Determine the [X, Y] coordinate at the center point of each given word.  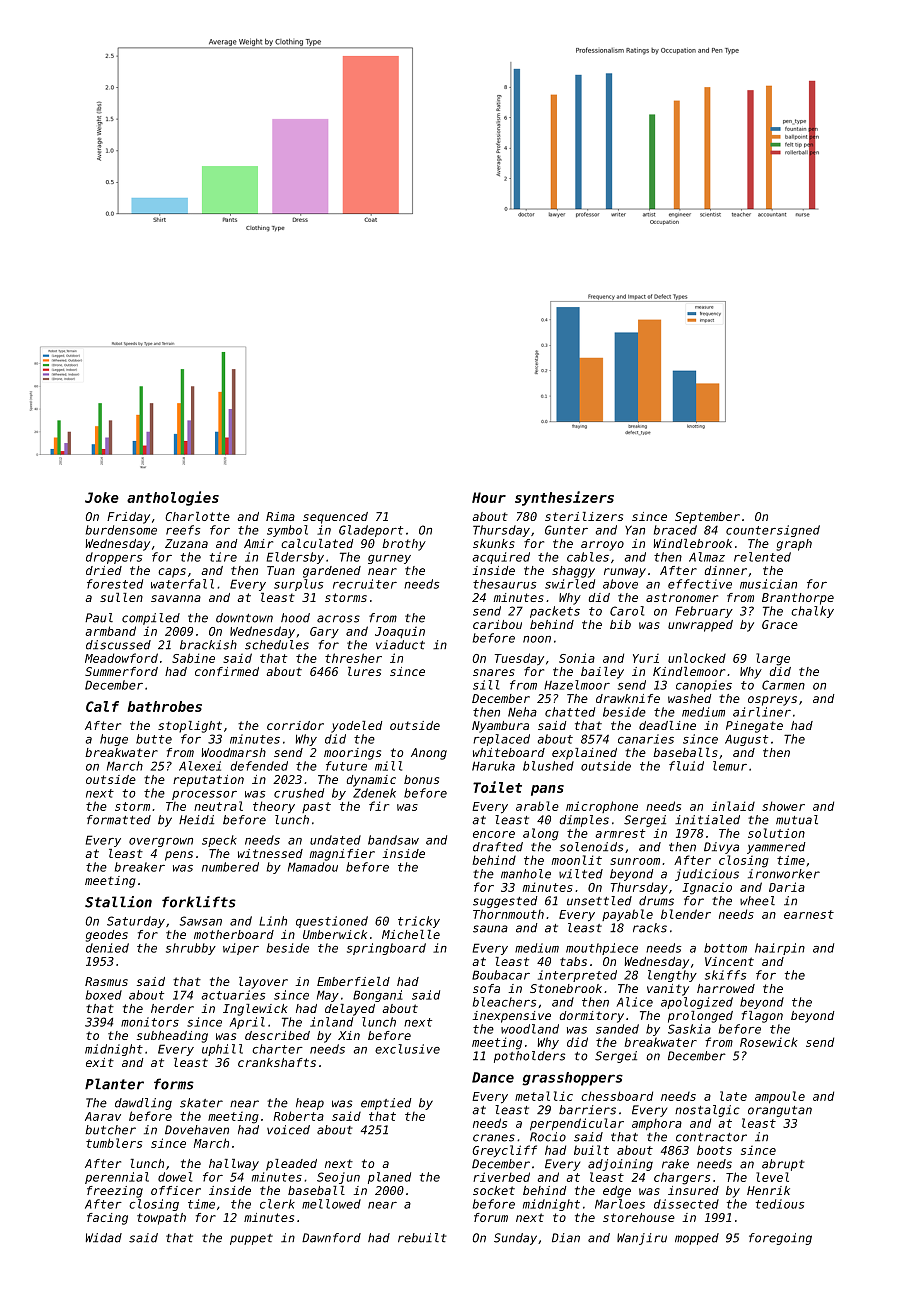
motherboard [234, 934]
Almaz [707, 557]
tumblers [114, 1143]
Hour [489, 497]
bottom [725, 948]
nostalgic [707, 1111]
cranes [494, 1138]
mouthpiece [602, 949]
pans [547, 790]
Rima [280, 516]
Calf [102, 706]
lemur [730, 766]
